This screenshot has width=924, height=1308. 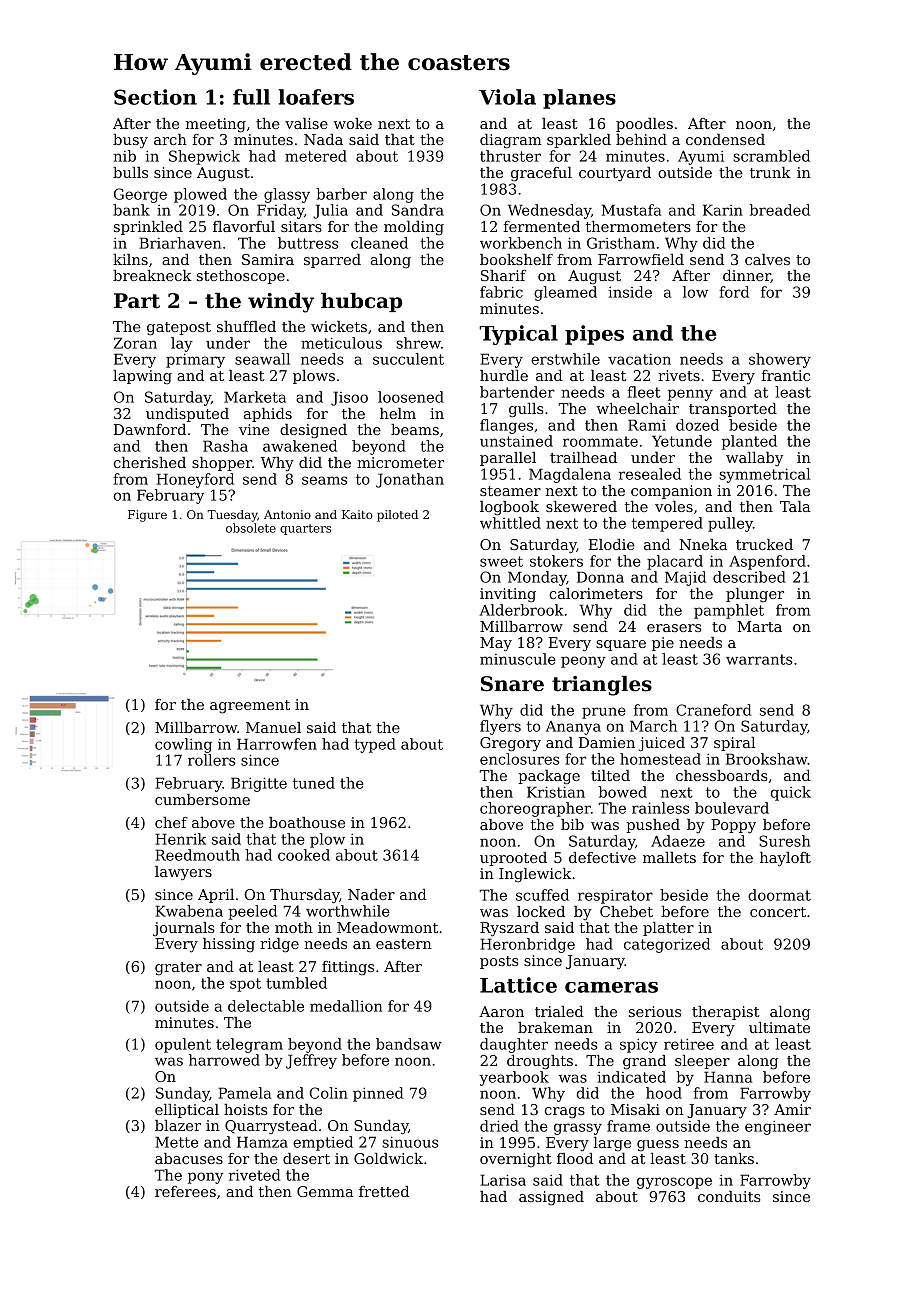 What do you see at coordinates (185, 1191) in the screenshot?
I see `referees` at bounding box center [185, 1191].
